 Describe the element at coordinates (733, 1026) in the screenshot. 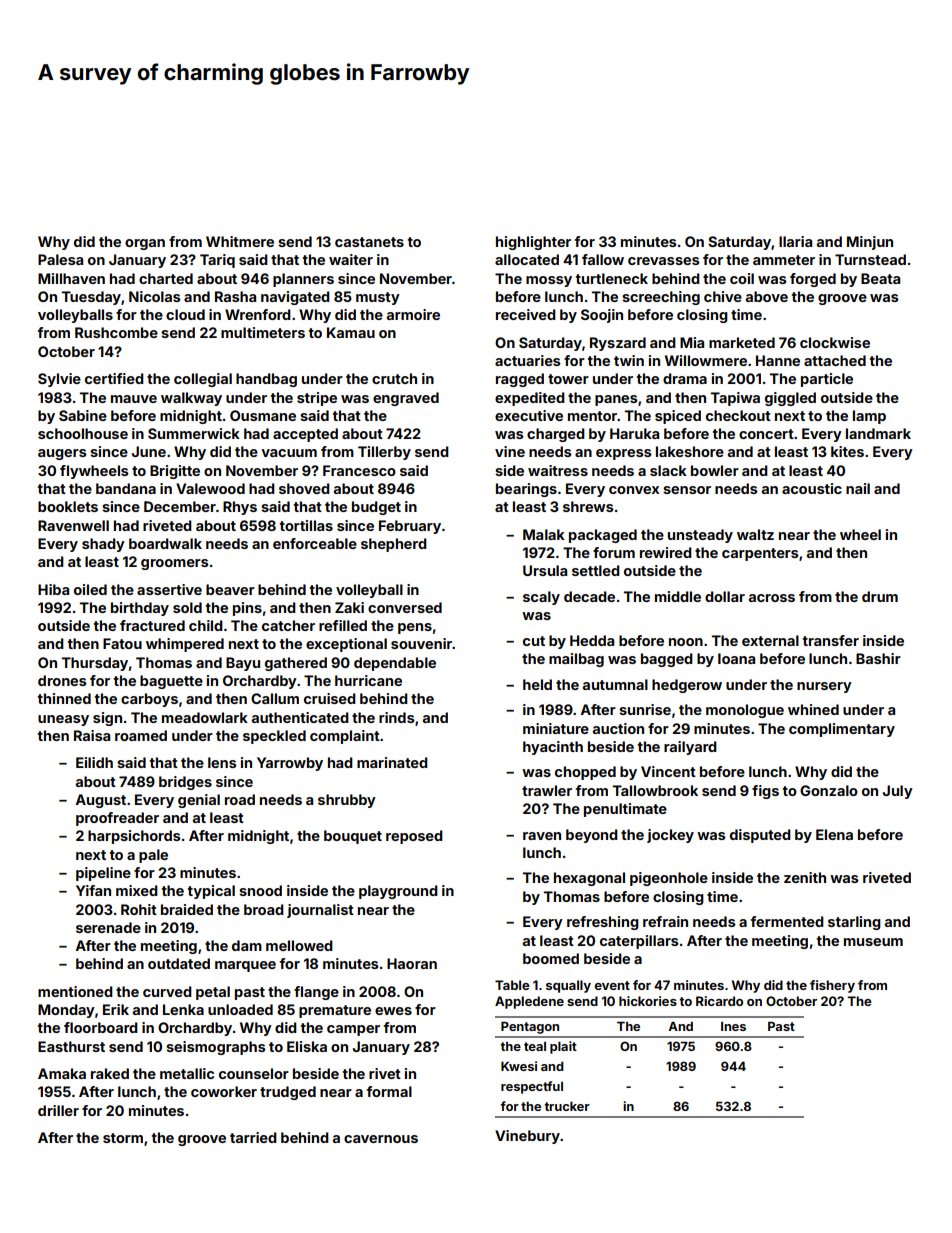

I see `Ines` at that location.
